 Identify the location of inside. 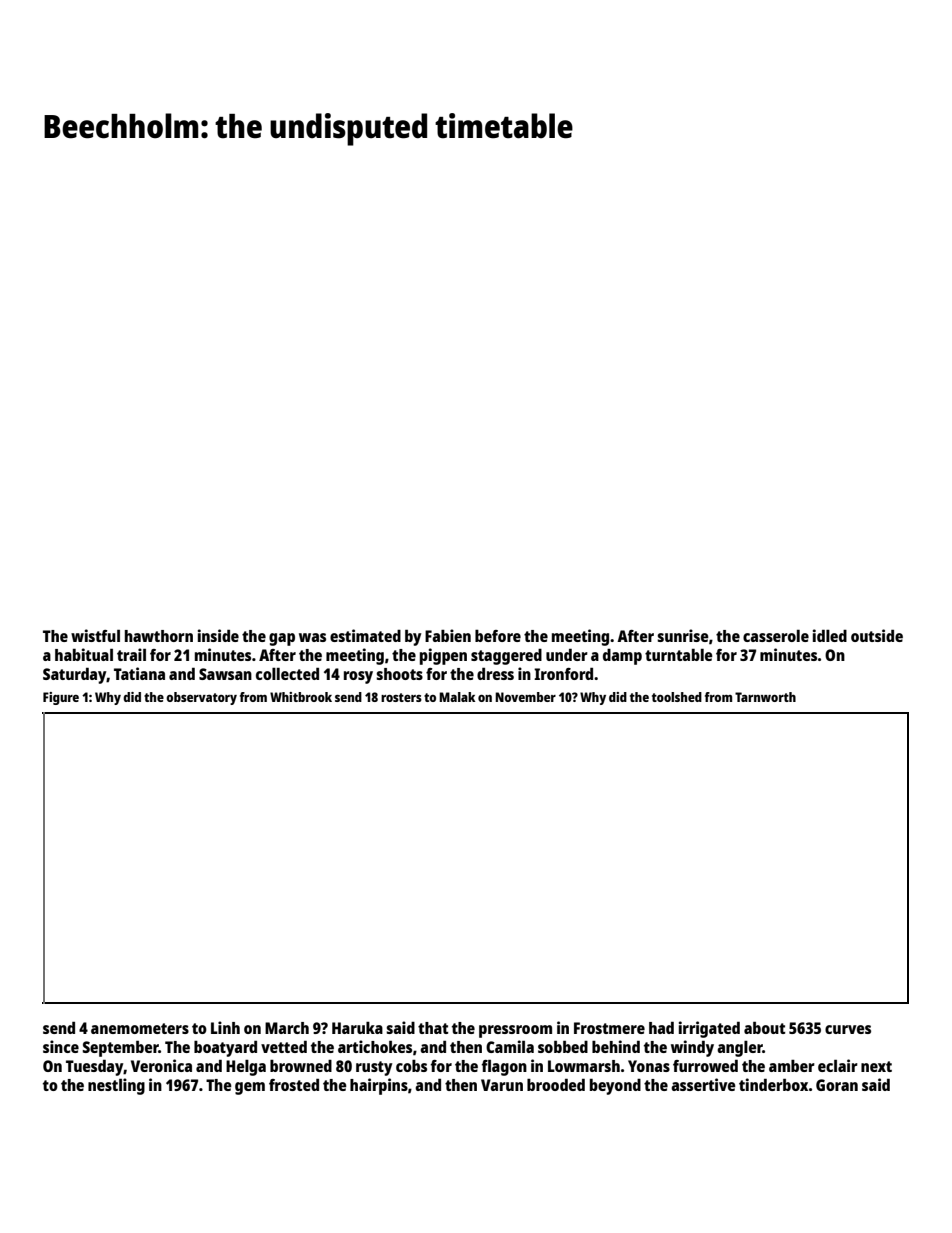
(218, 635).
